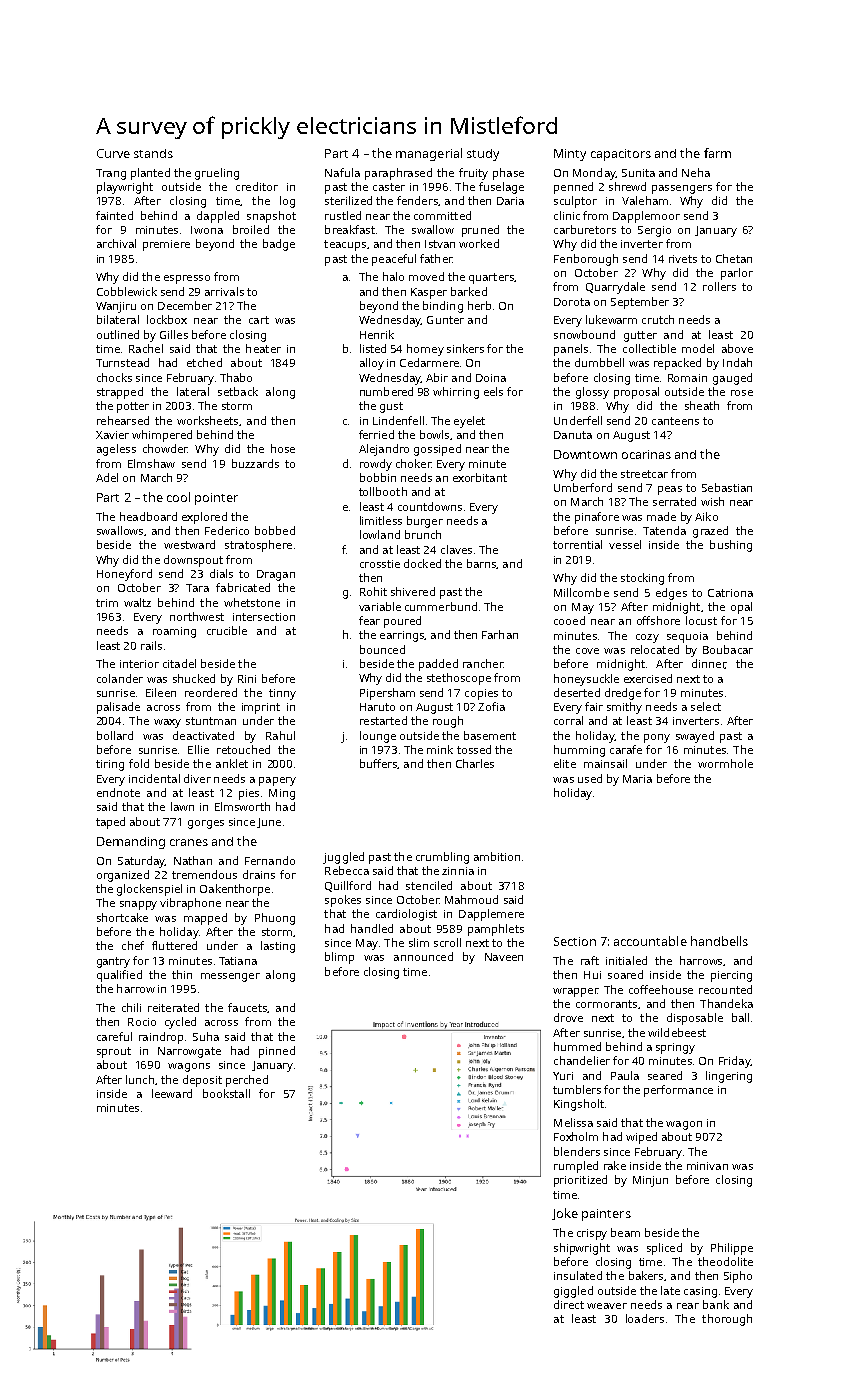 This image has height=1400, width=849. Describe the element at coordinates (149, 890) in the image. I see `glockenspiel` at that location.
